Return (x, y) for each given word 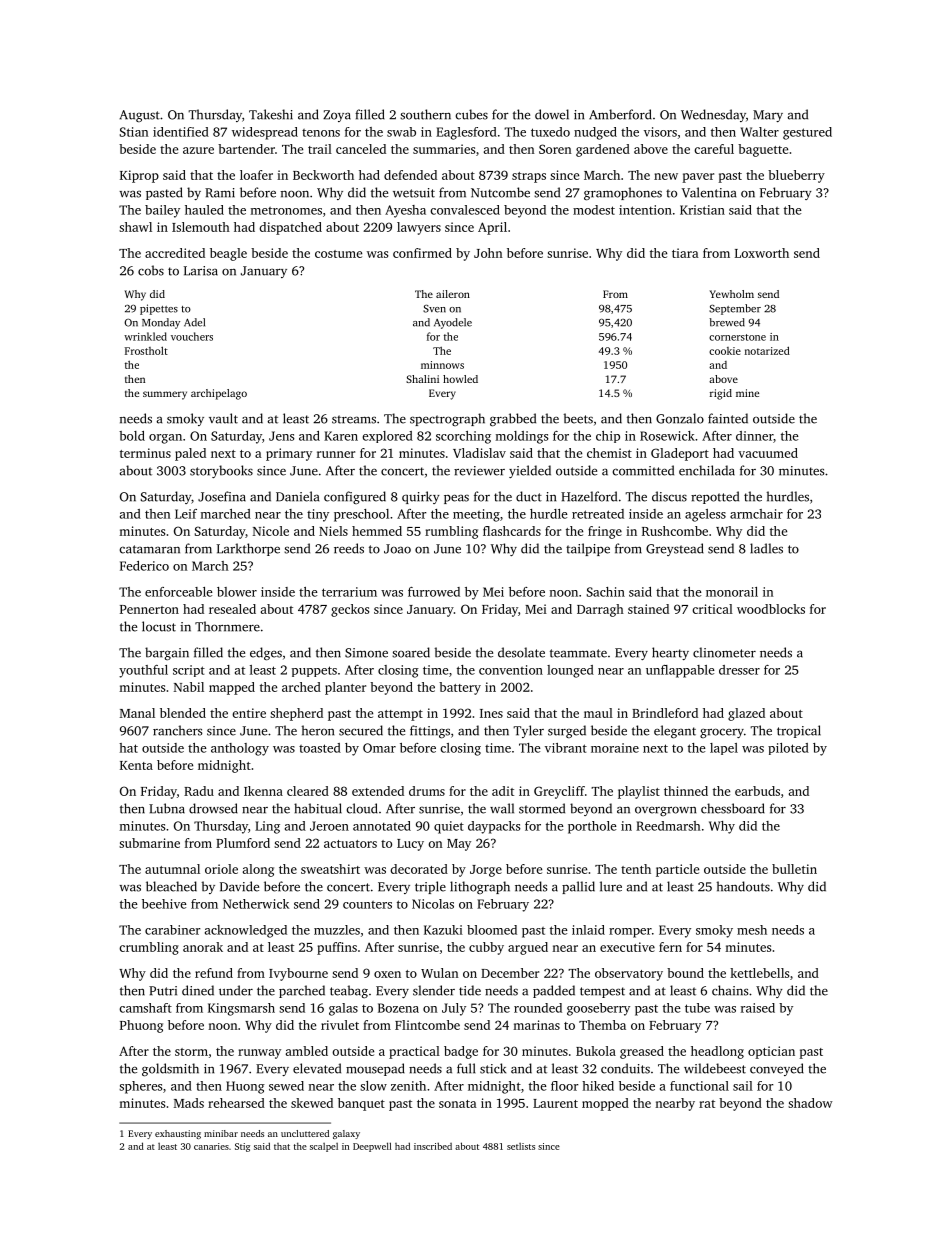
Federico (144, 566)
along (258, 870)
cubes (471, 114)
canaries (211, 1146)
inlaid (588, 930)
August (139, 116)
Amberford (620, 114)
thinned (686, 791)
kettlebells (759, 973)
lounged (570, 671)
